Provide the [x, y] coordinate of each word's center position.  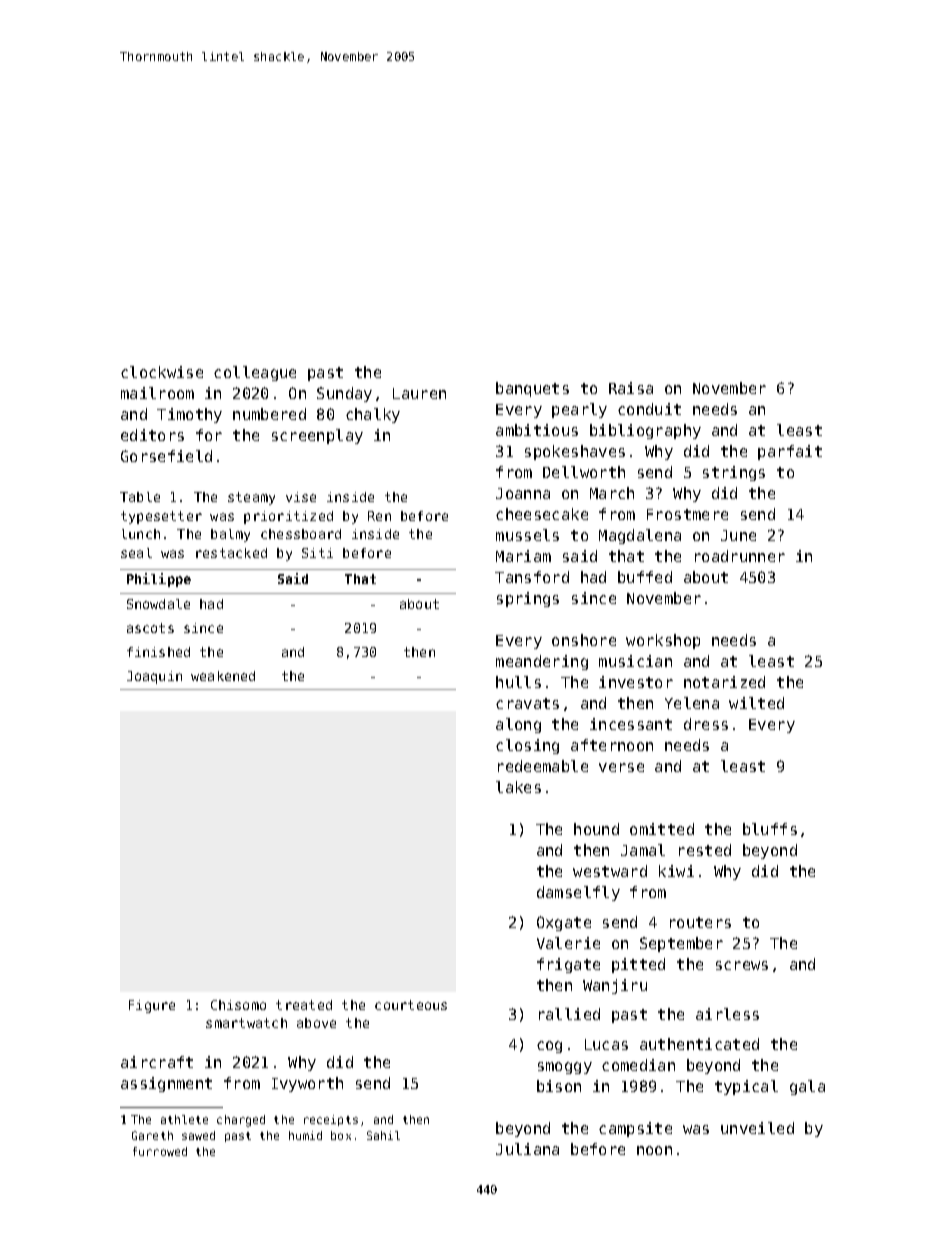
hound [596, 829]
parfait [790, 452]
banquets [532, 389]
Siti [317, 553]
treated [304, 1005]
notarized [724, 682]
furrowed [160, 1151]
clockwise [162, 372]
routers [700, 922]
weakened [223, 676]
